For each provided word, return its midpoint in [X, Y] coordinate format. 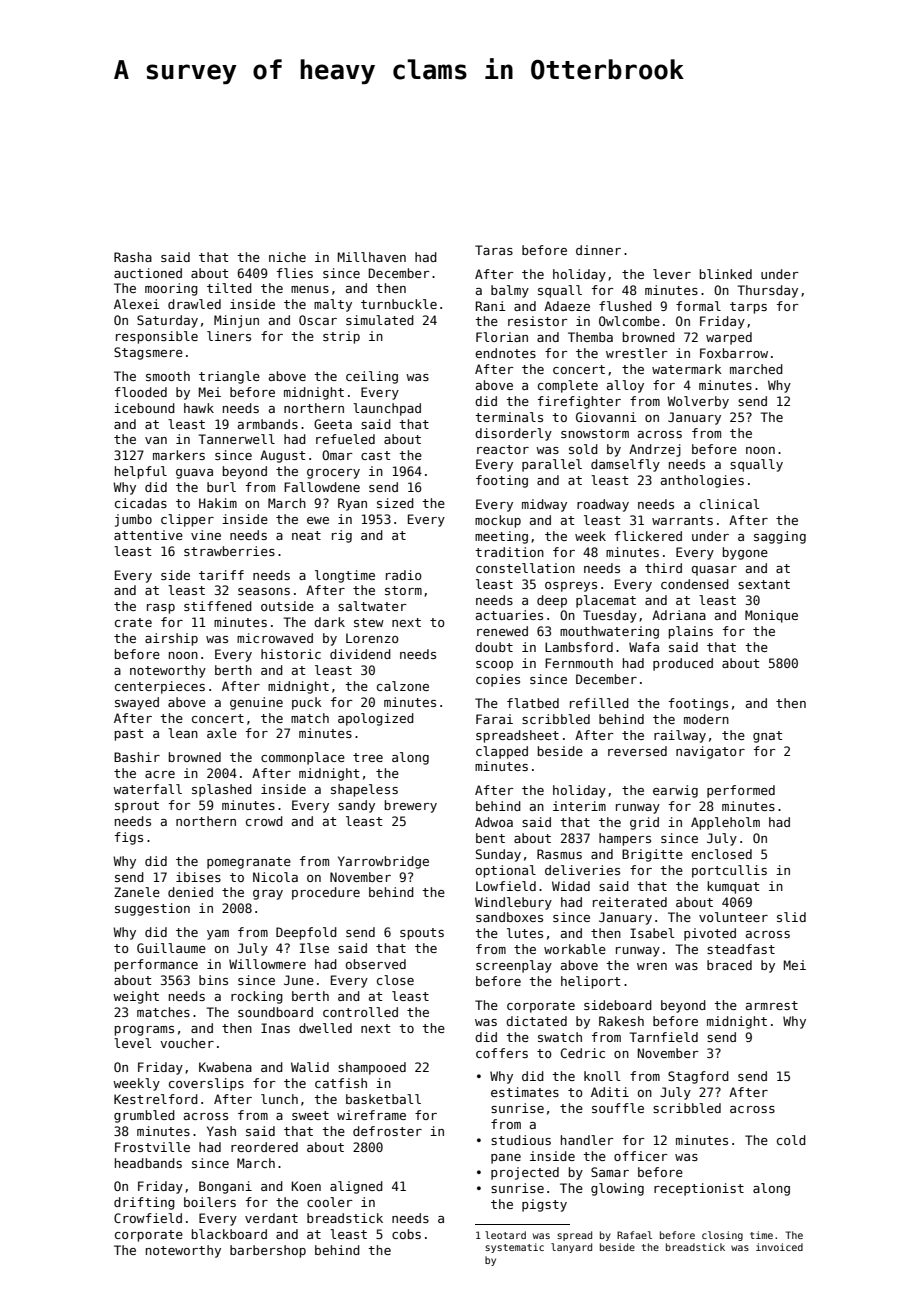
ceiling [372, 377]
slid [791, 917]
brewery [411, 806]
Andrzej [655, 450]
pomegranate [249, 863]
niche [287, 257]
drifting [144, 1203]
